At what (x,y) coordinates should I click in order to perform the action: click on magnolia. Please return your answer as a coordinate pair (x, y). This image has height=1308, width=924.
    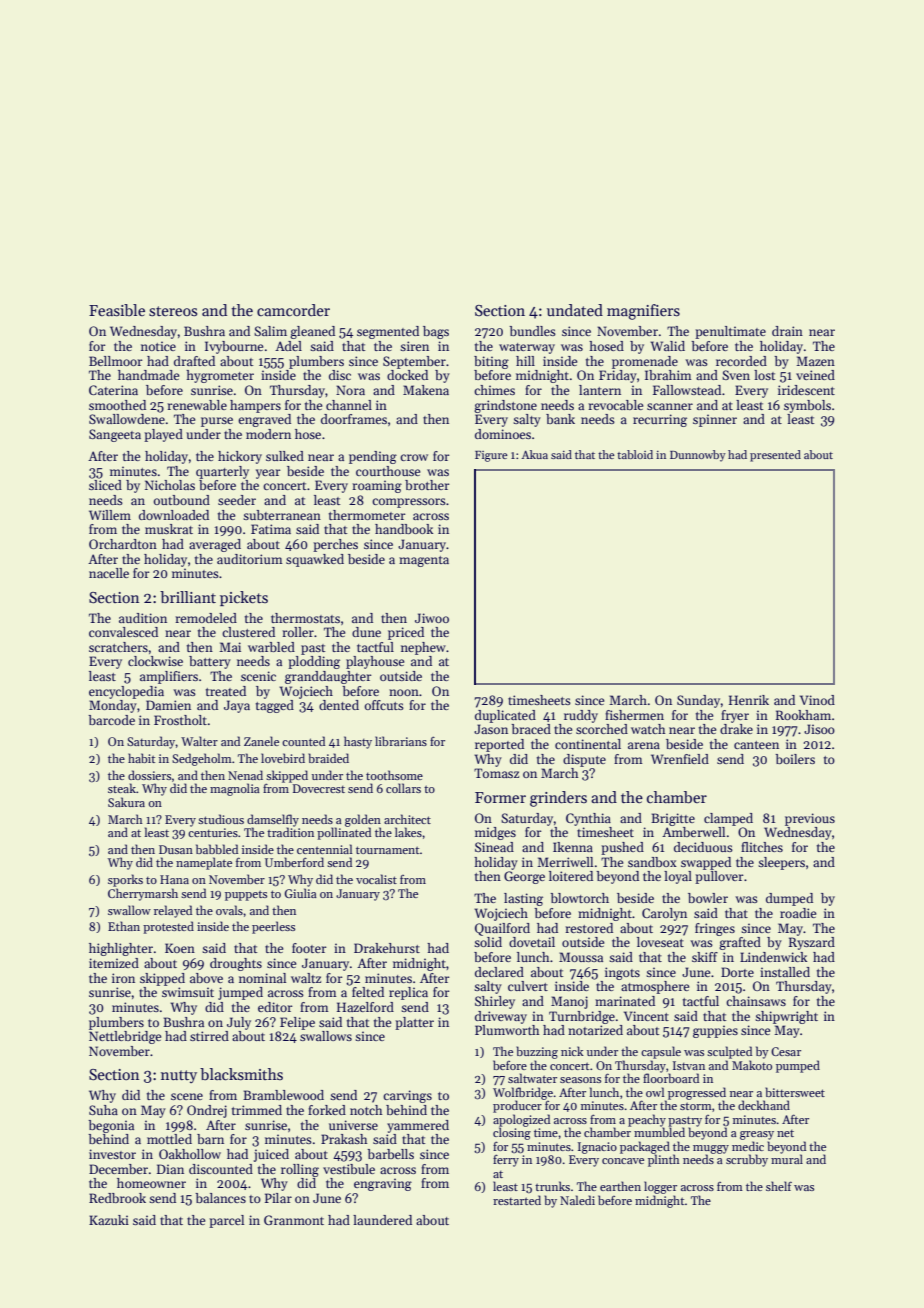
    Looking at the image, I should click on (235, 789).
